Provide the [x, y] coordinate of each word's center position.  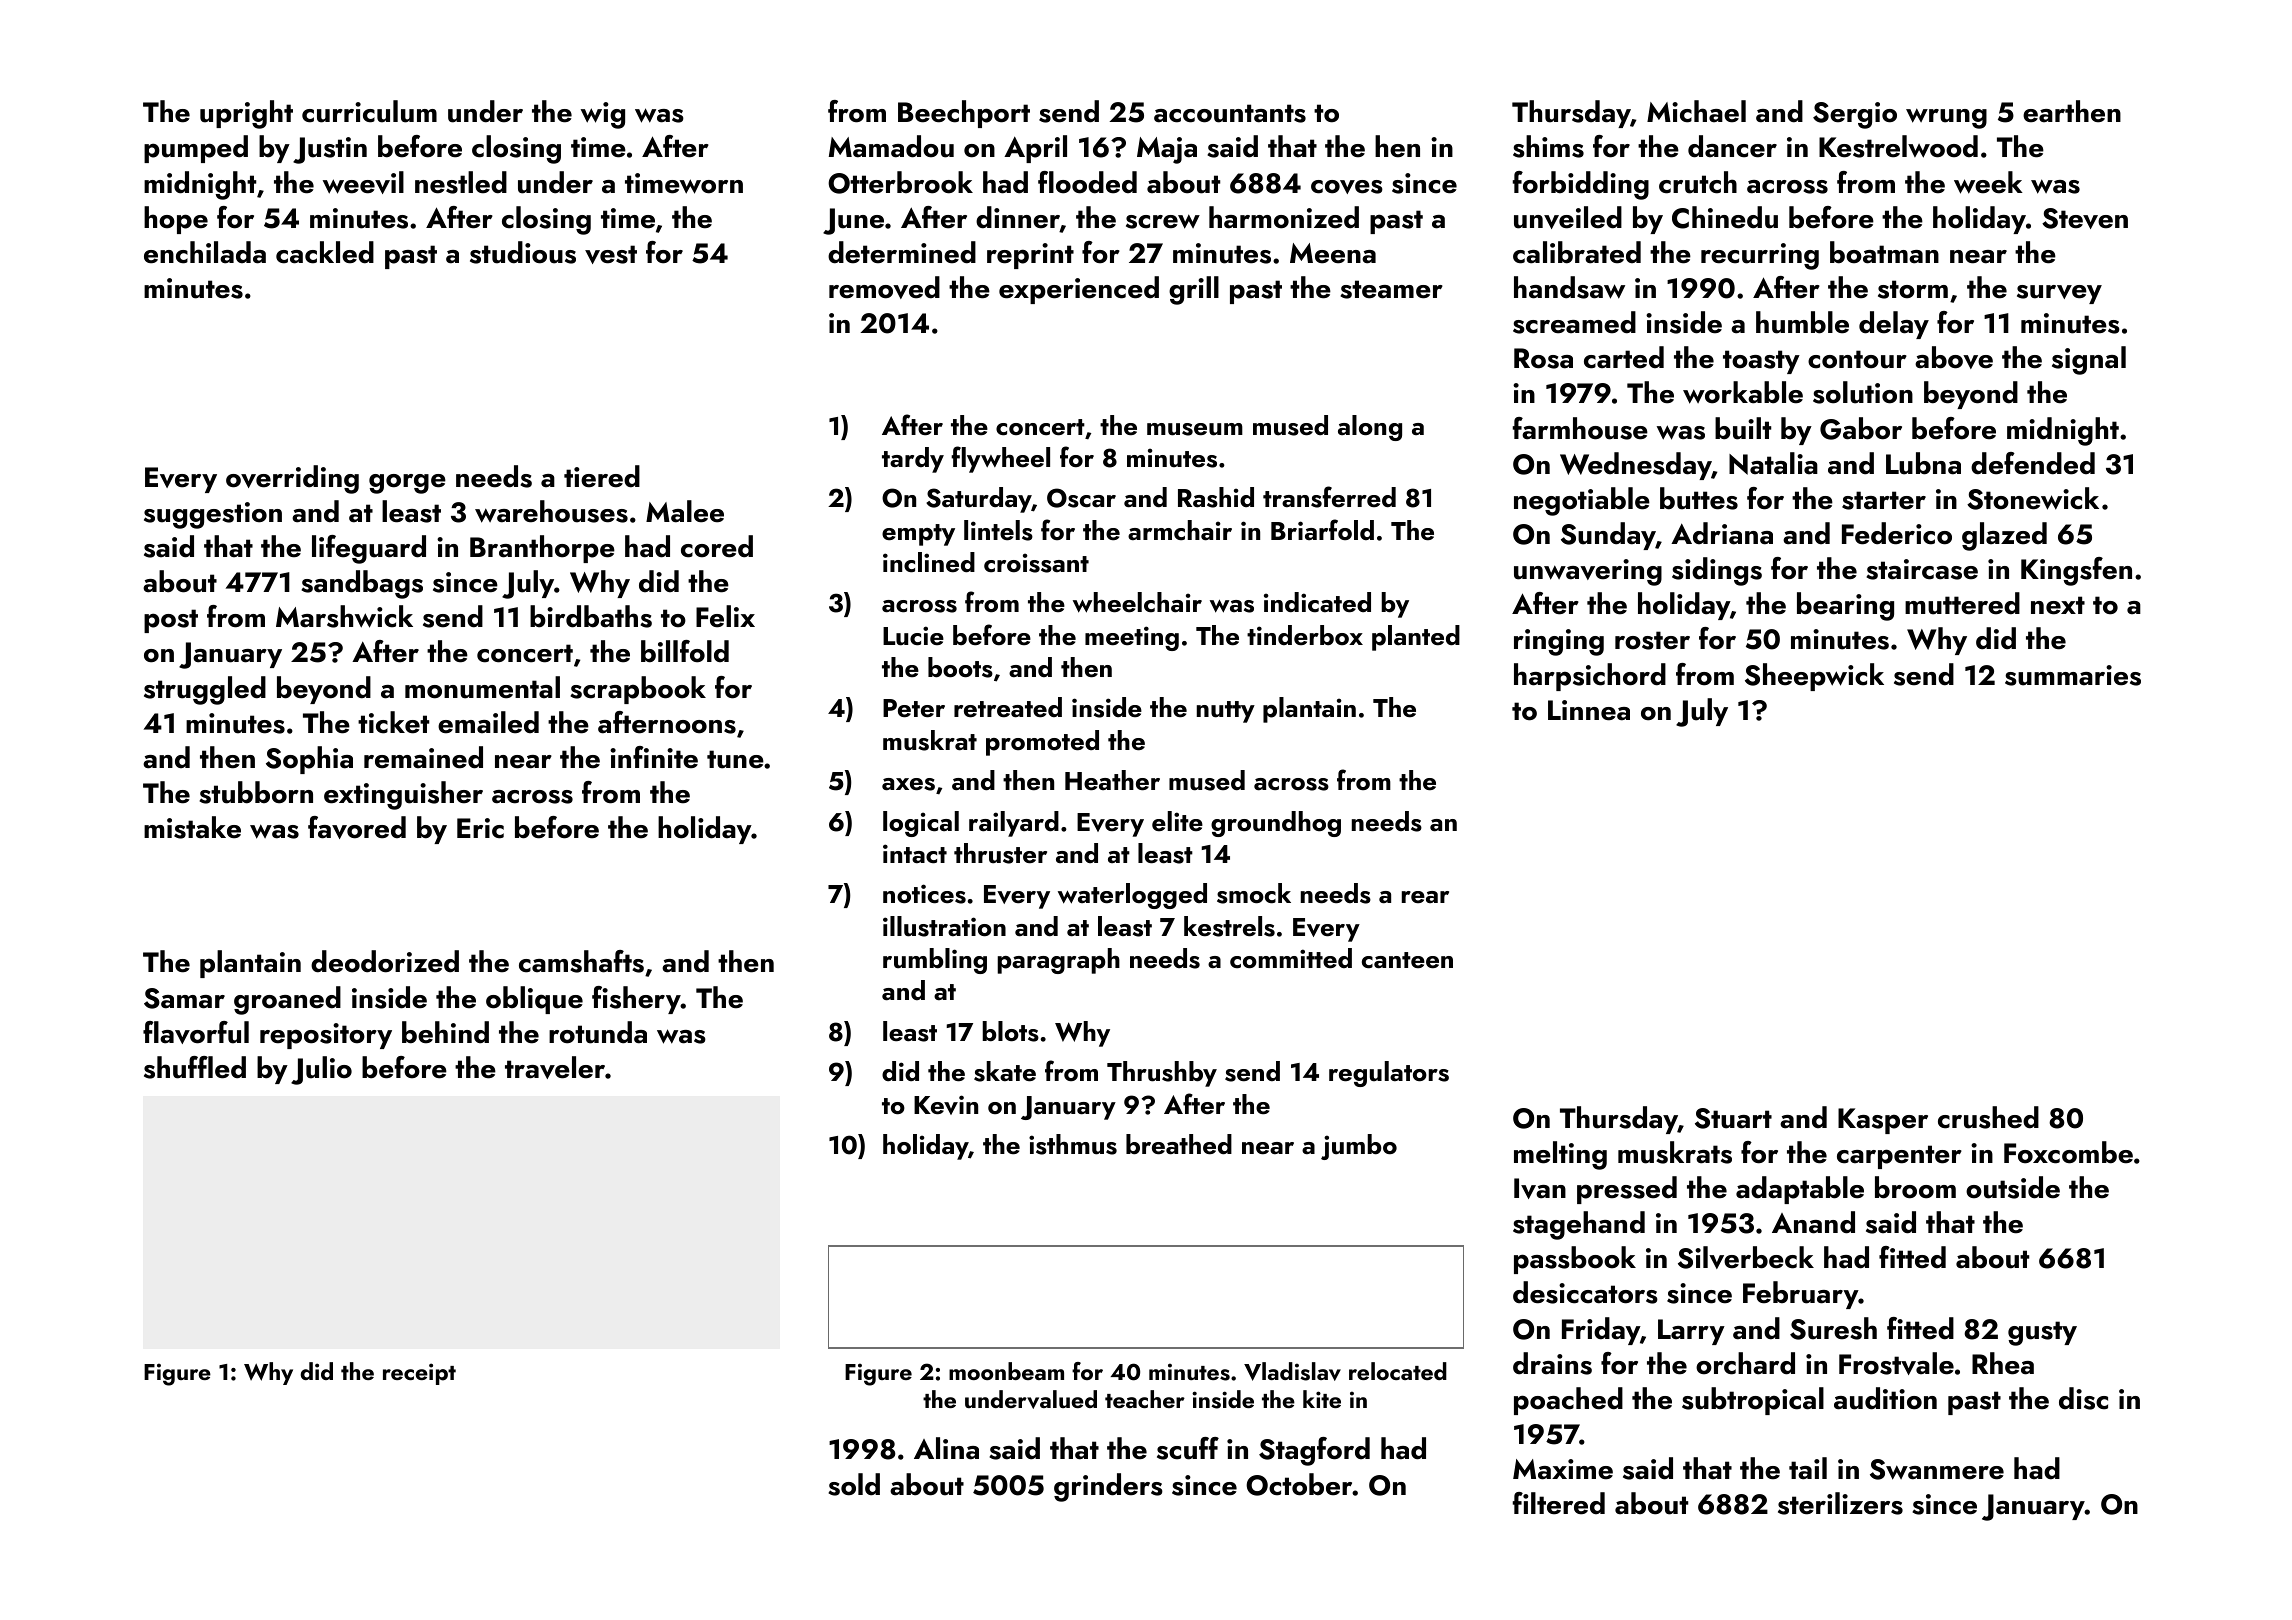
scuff [1188, 1448]
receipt [419, 1374]
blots [1010, 1031]
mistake [192, 827]
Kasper [1883, 1121]
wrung [1946, 118]
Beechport [964, 114]
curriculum [369, 111]
